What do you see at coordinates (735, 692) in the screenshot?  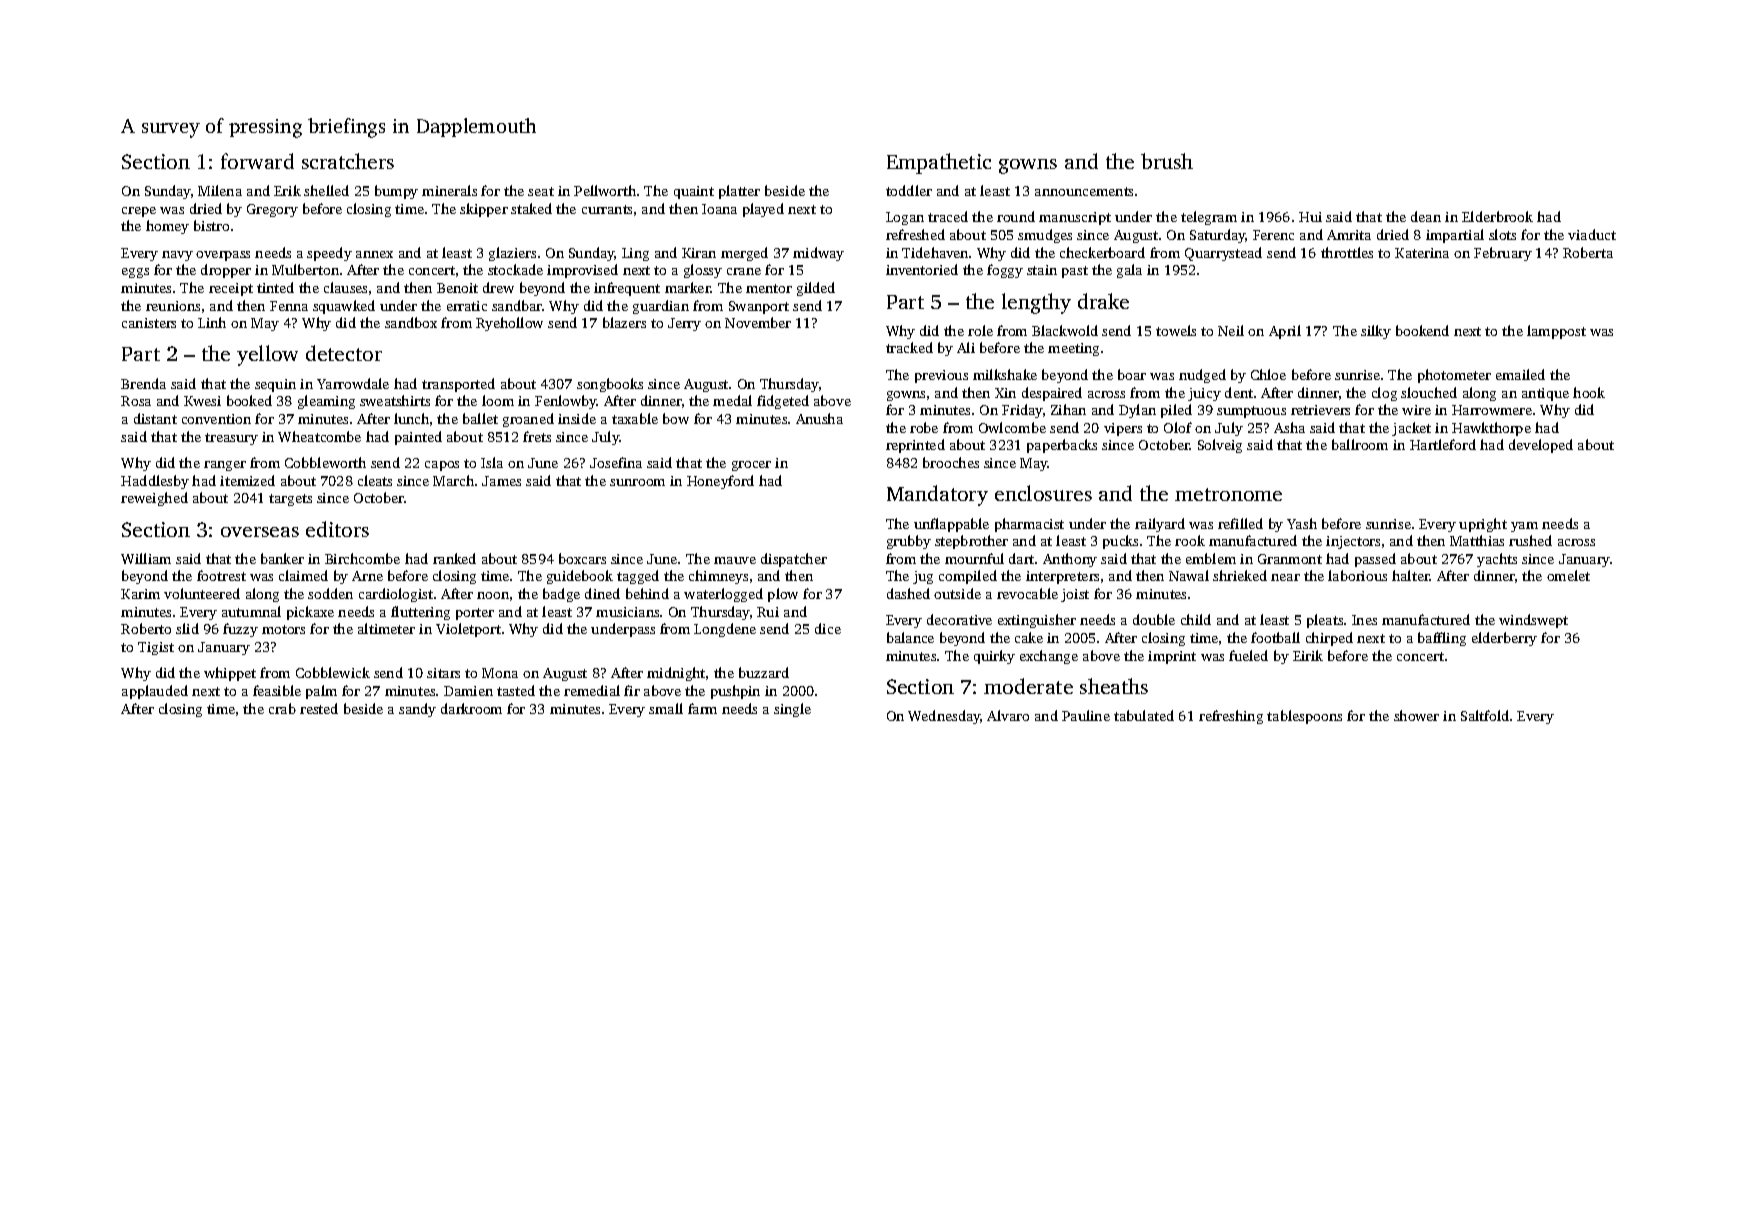 I see `pushpin` at bounding box center [735, 692].
